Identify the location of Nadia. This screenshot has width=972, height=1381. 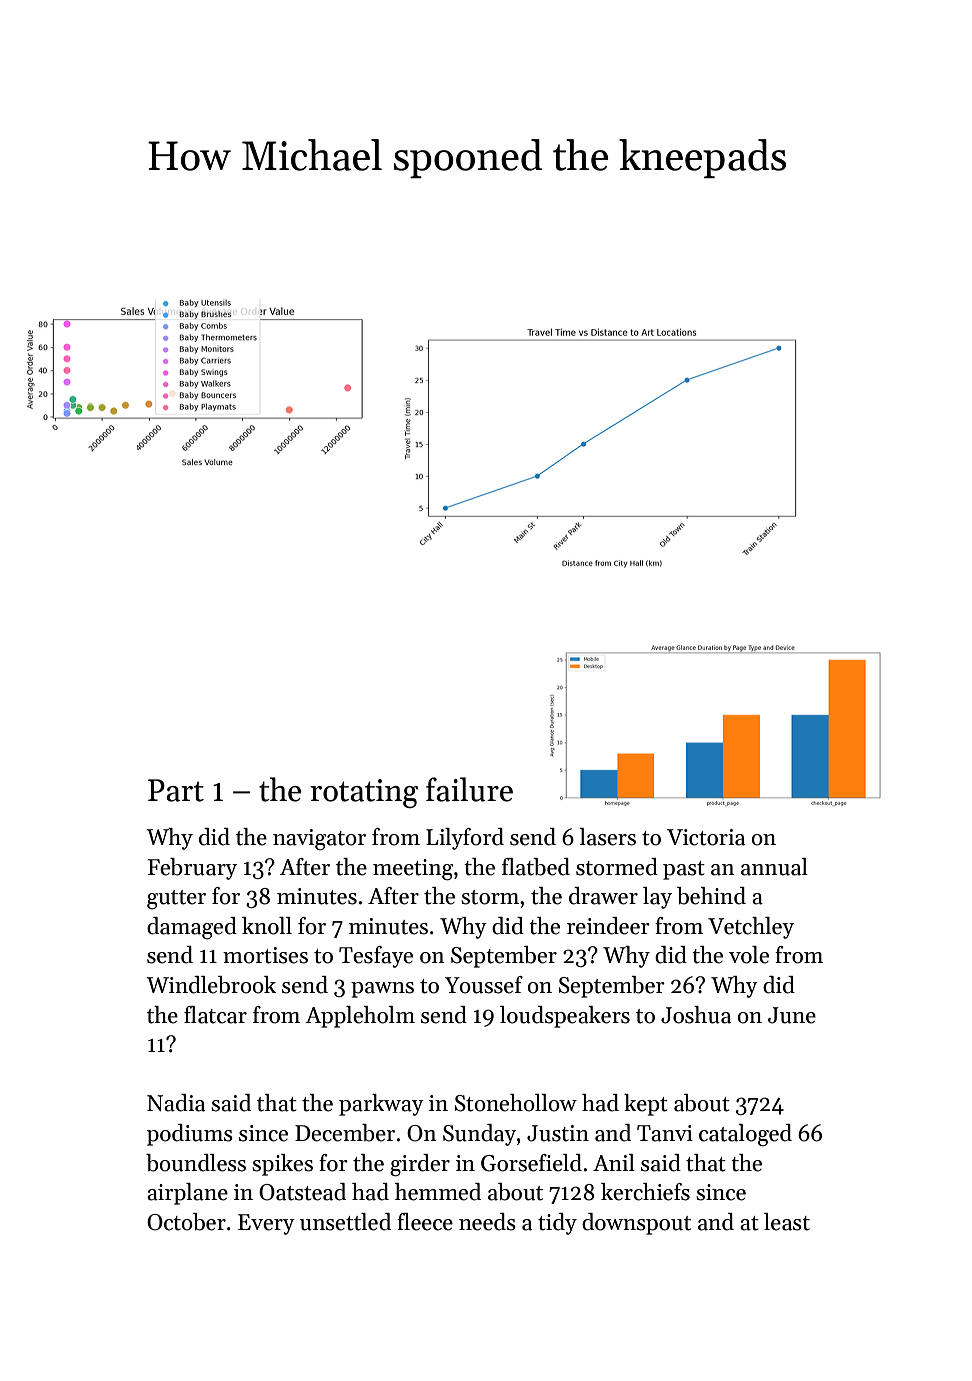
(176, 1103).
